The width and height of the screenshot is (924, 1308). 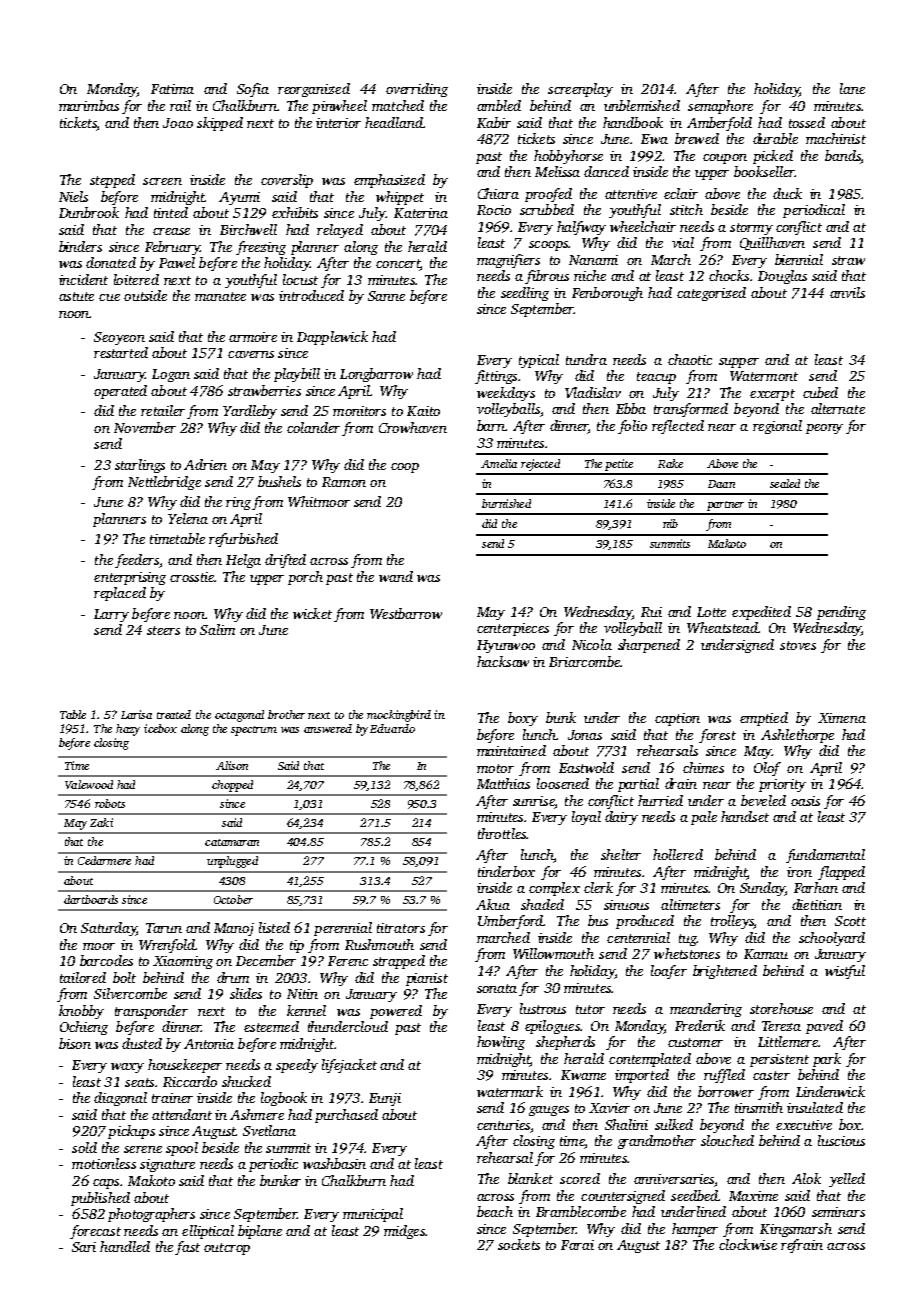 What do you see at coordinates (568, 157) in the screenshot?
I see `hobbyhorse` at bounding box center [568, 157].
